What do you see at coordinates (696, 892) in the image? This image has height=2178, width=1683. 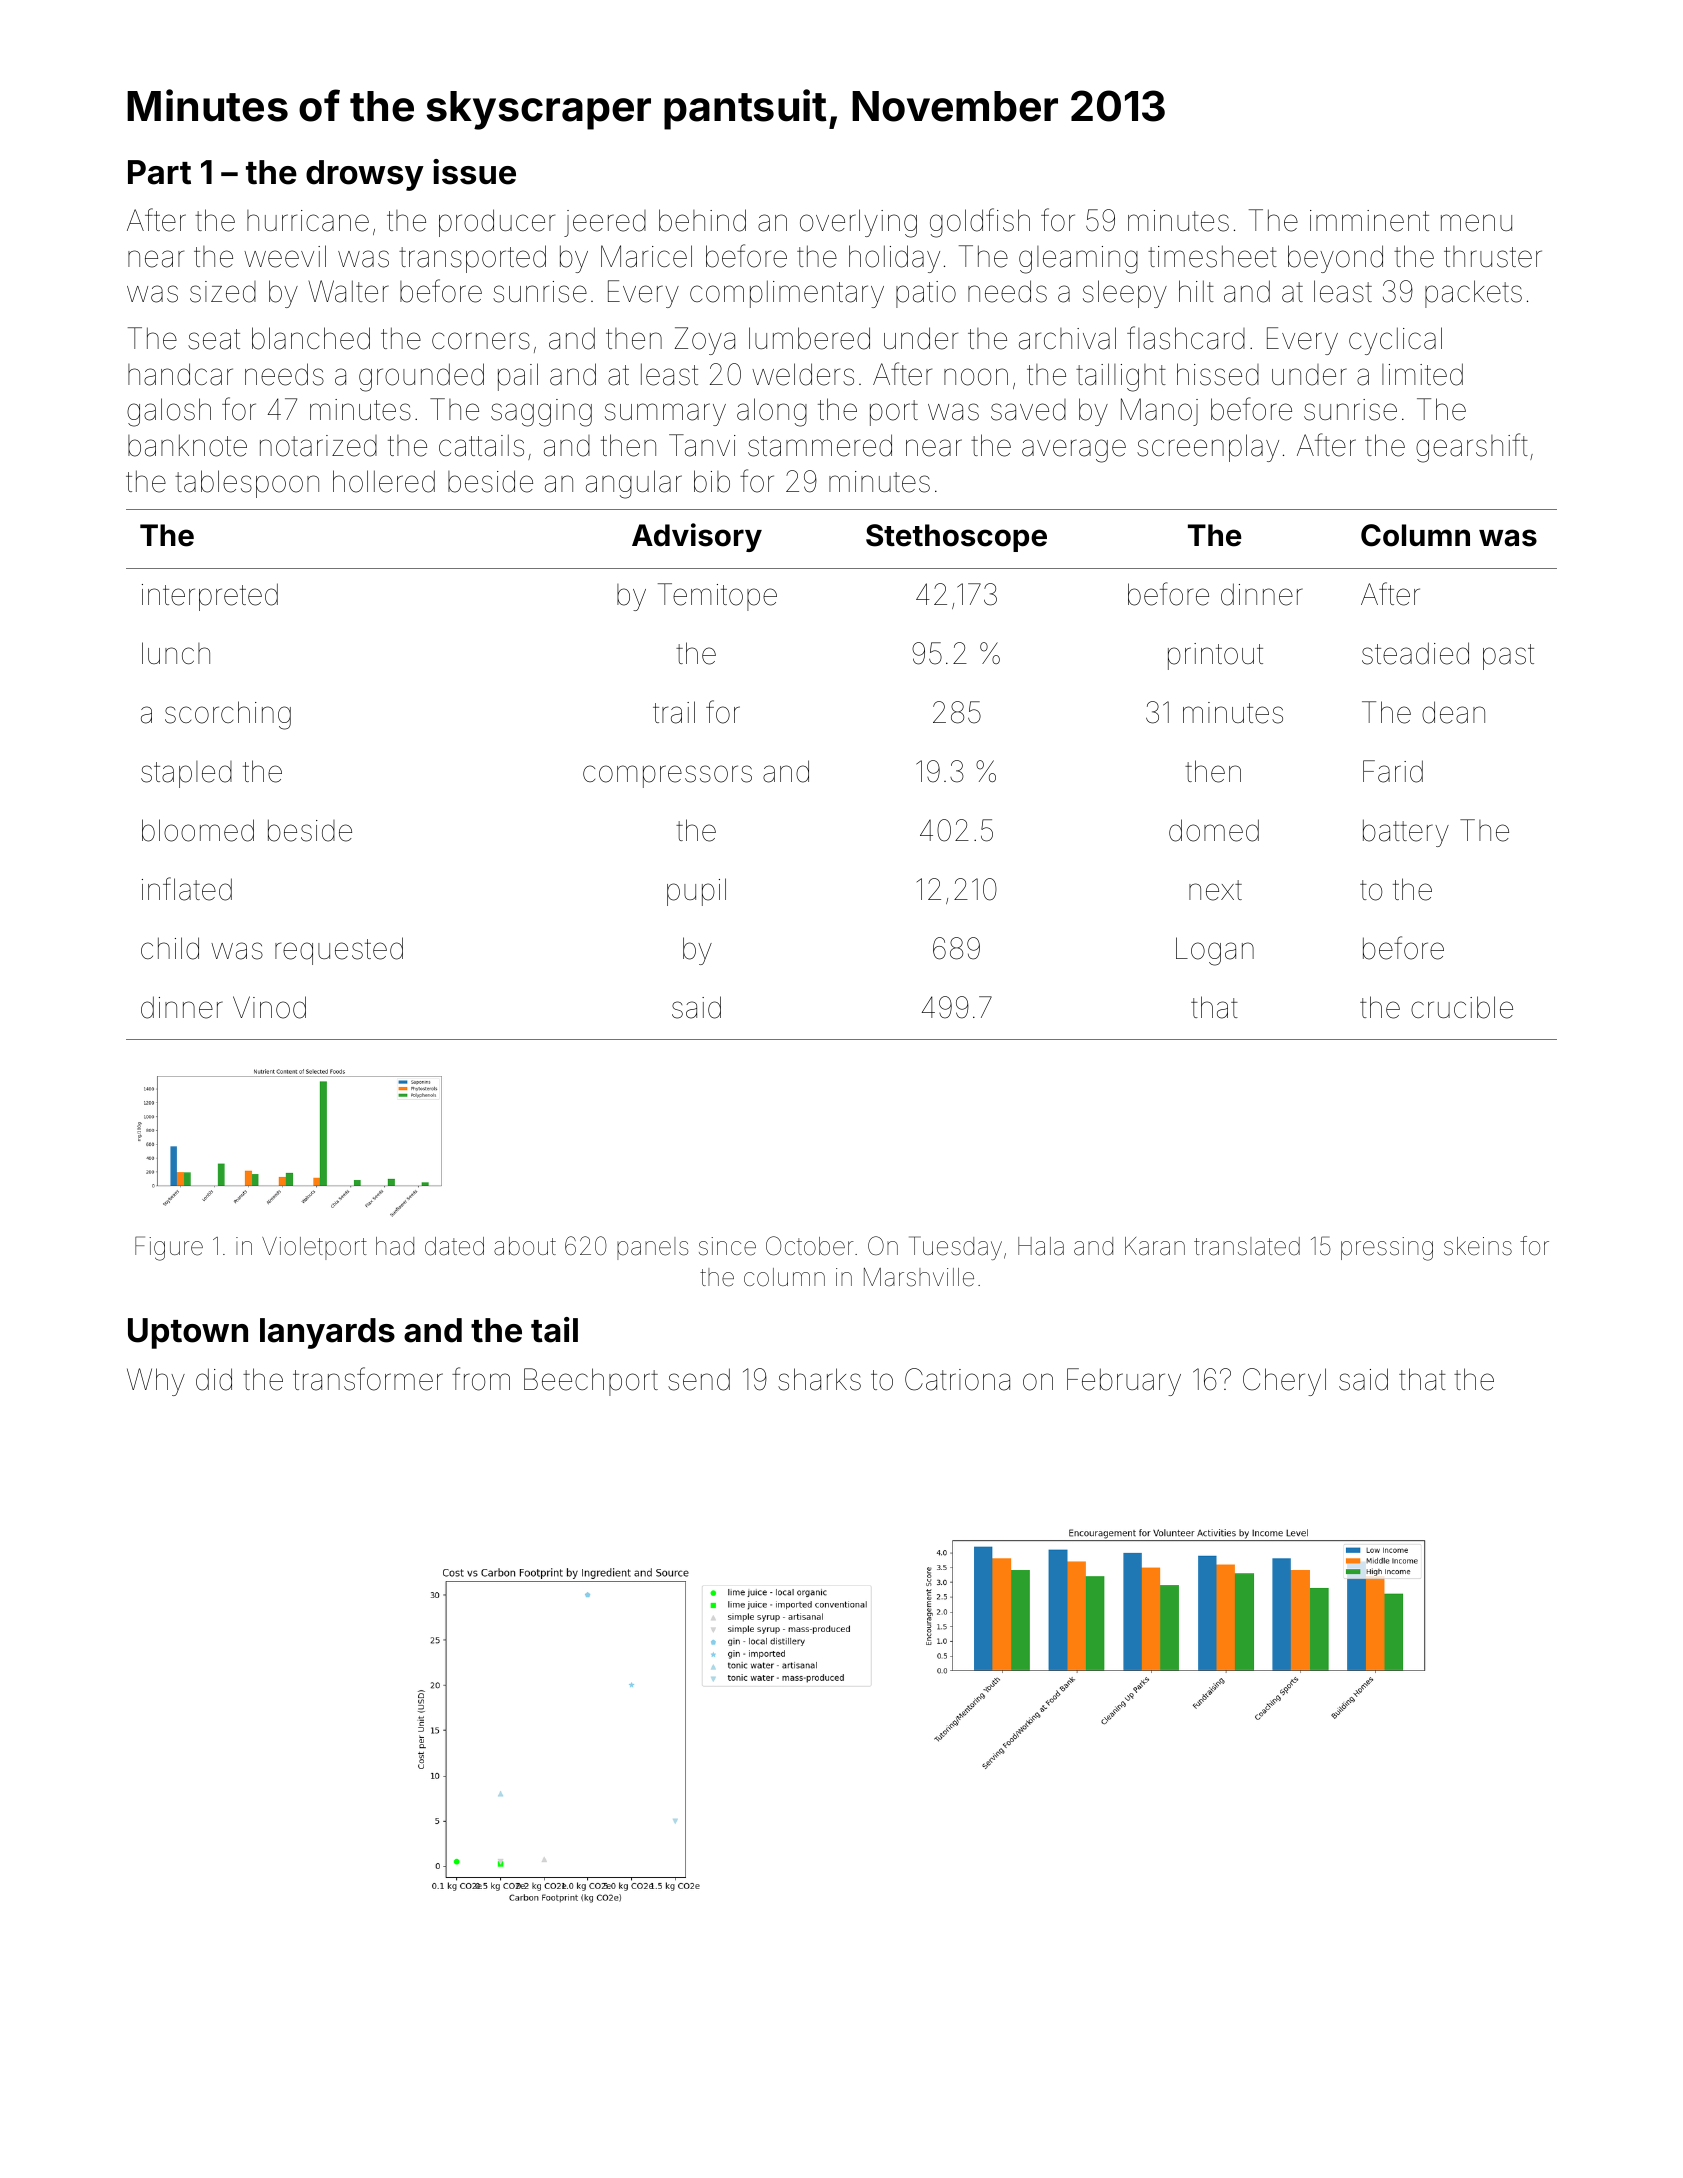 I see `pupil` at bounding box center [696, 892].
